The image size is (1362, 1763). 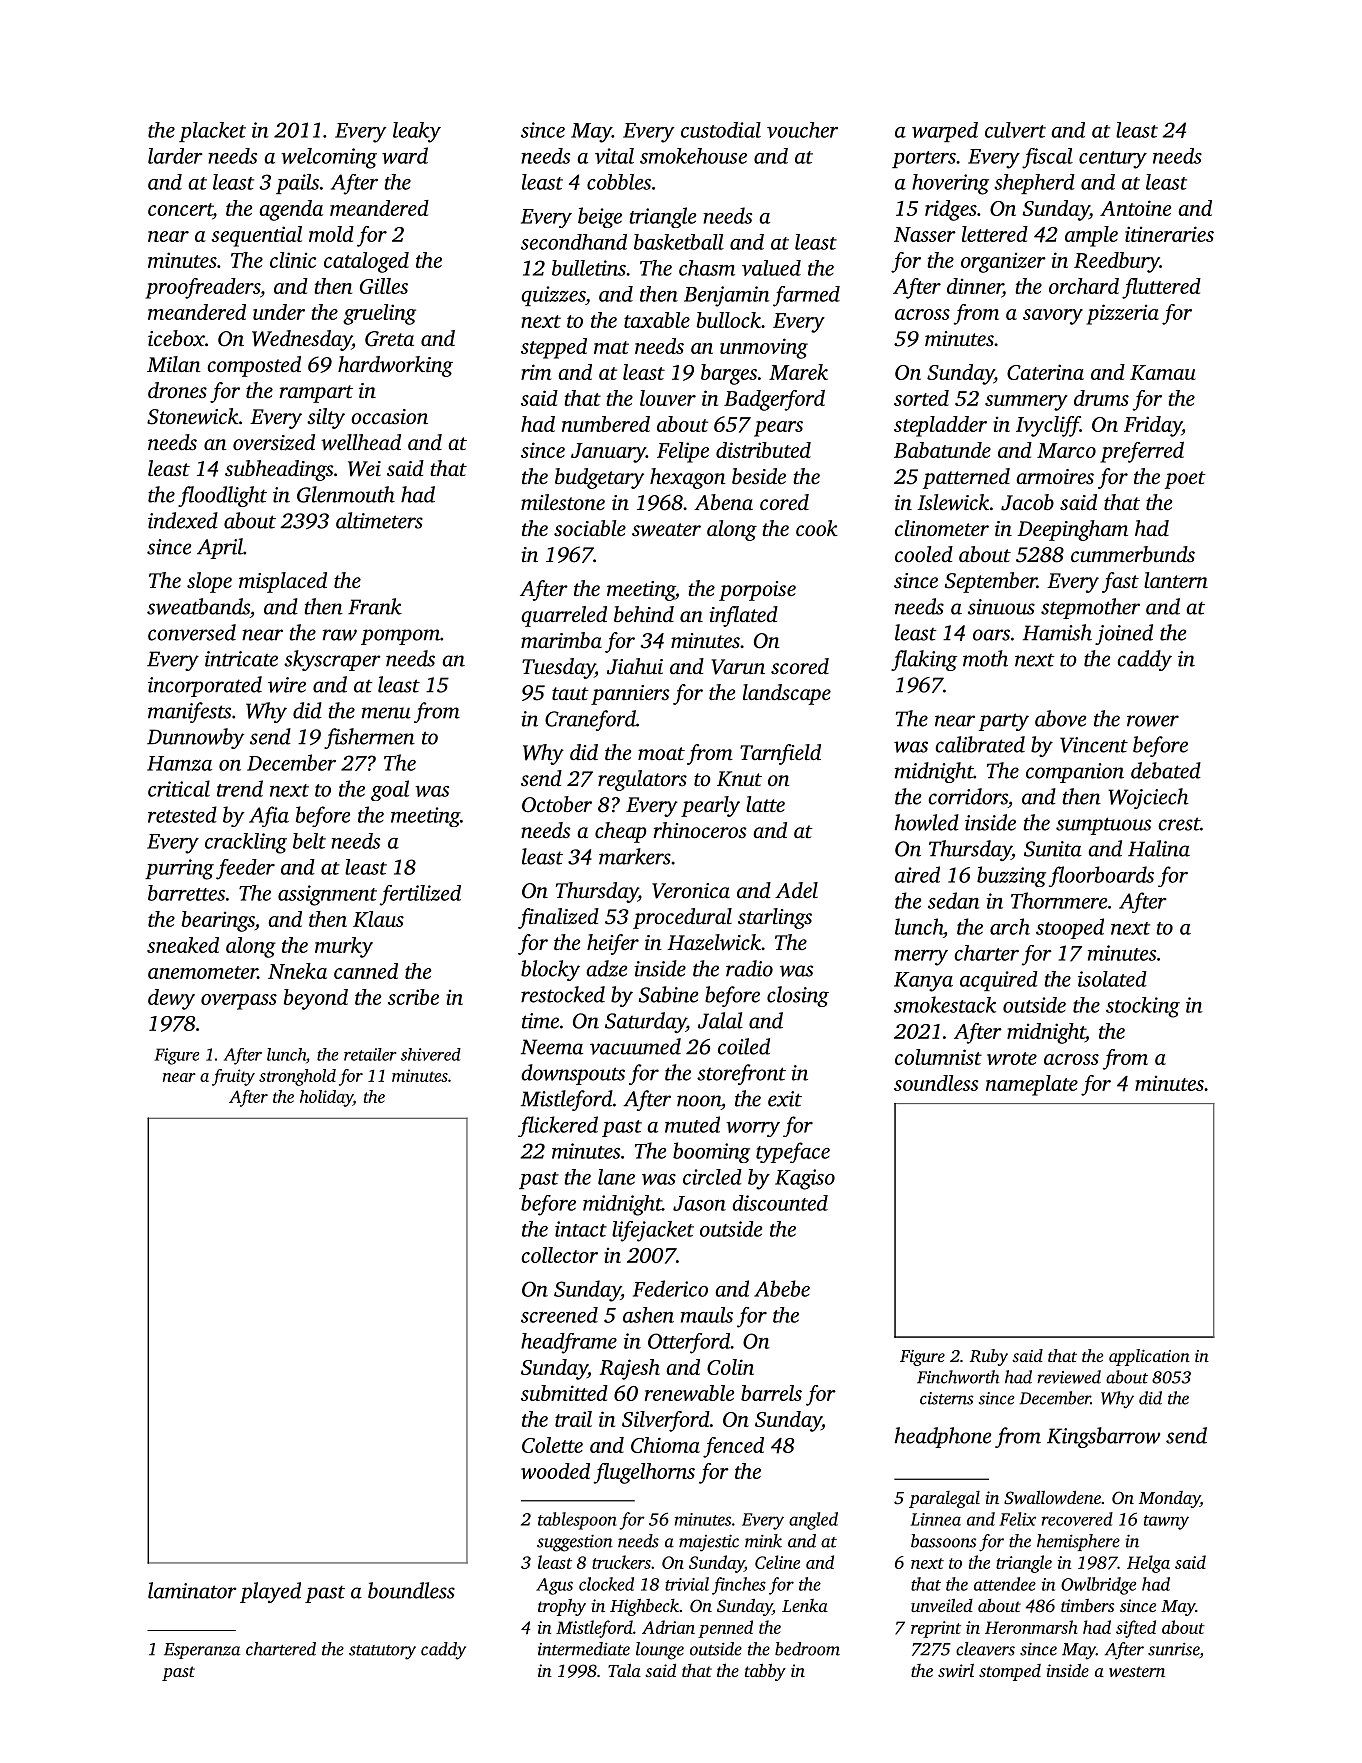 I want to click on Esperanza, so click(x=202, y=1651).
